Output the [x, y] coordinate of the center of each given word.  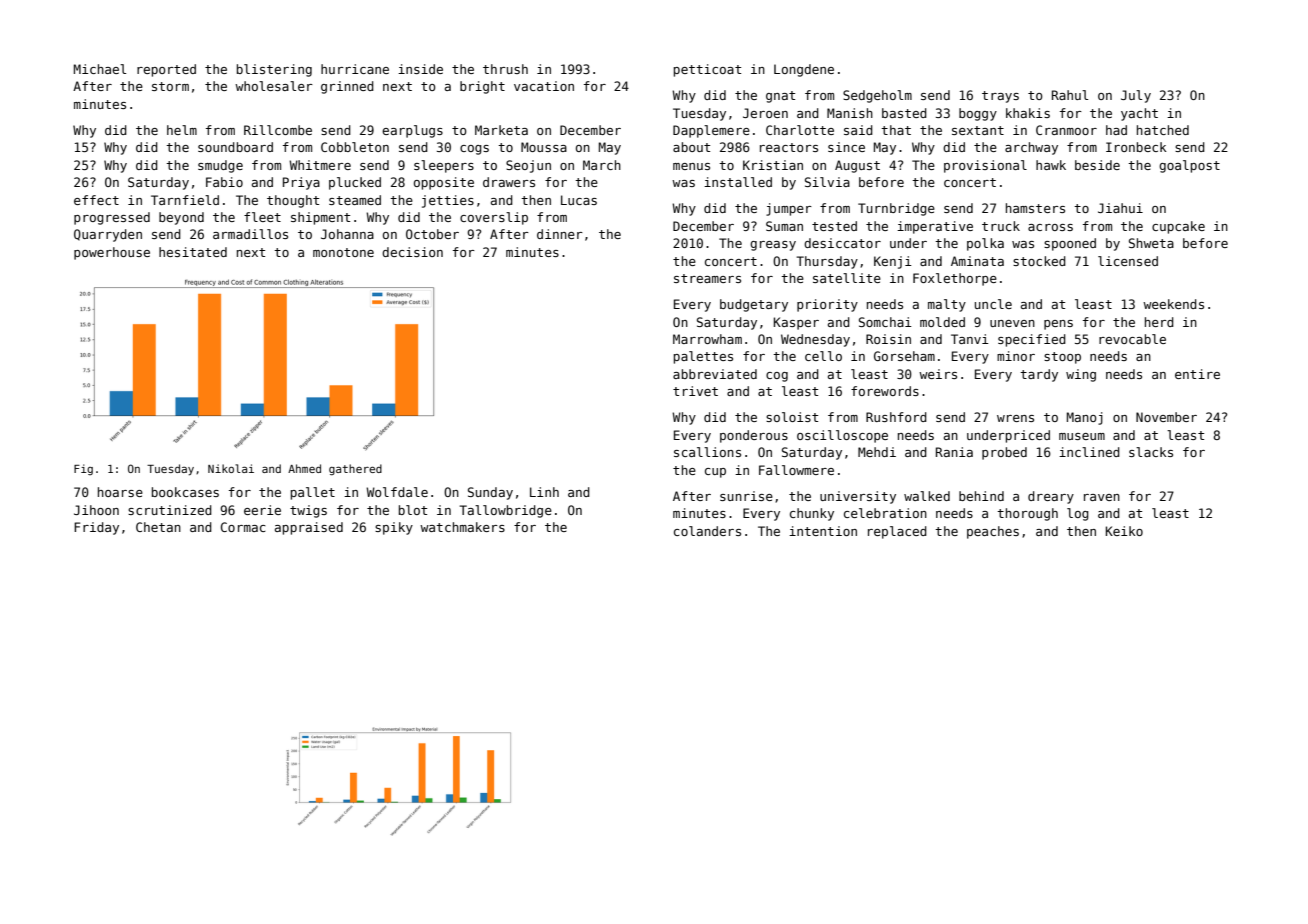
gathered [355, 470]
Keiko [1124, 531]
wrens [1015, 418]
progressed [112, 218]
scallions [707, 452]
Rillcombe [278, 130]
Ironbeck [1136, 147]
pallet [313, 493]
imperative [935, 227]
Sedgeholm [877, 96]
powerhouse [112, 253]
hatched [1163, 130]
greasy [773, 246]
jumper [789, 209]
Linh [544, 492]
